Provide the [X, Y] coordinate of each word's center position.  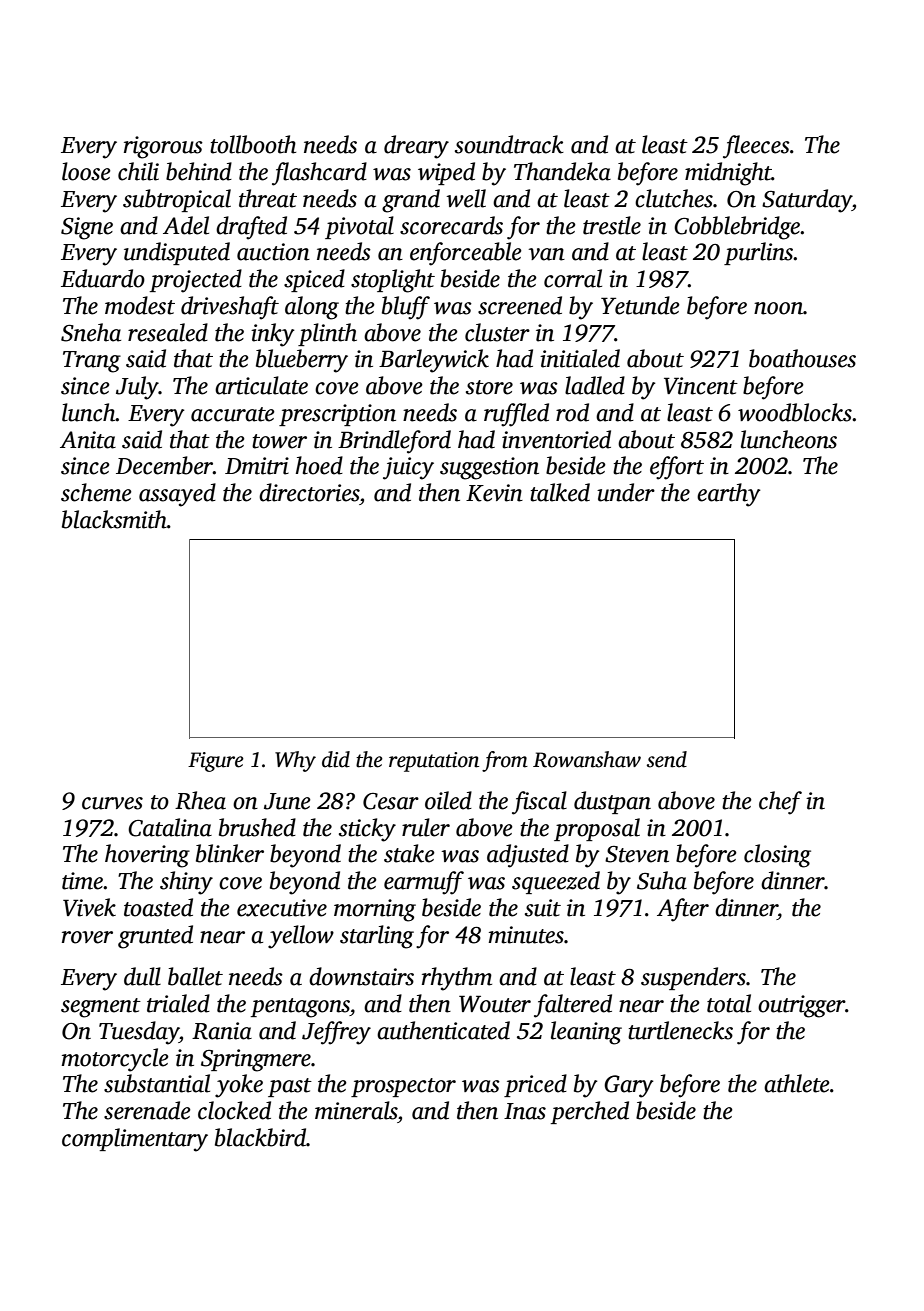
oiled [448, 800]
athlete [797, 1083]
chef [780, 803]
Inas [525, 1111]
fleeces [756, 147]
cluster [497, 332]
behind [199, 171]
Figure [216, 762]
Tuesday [139, 1033]
